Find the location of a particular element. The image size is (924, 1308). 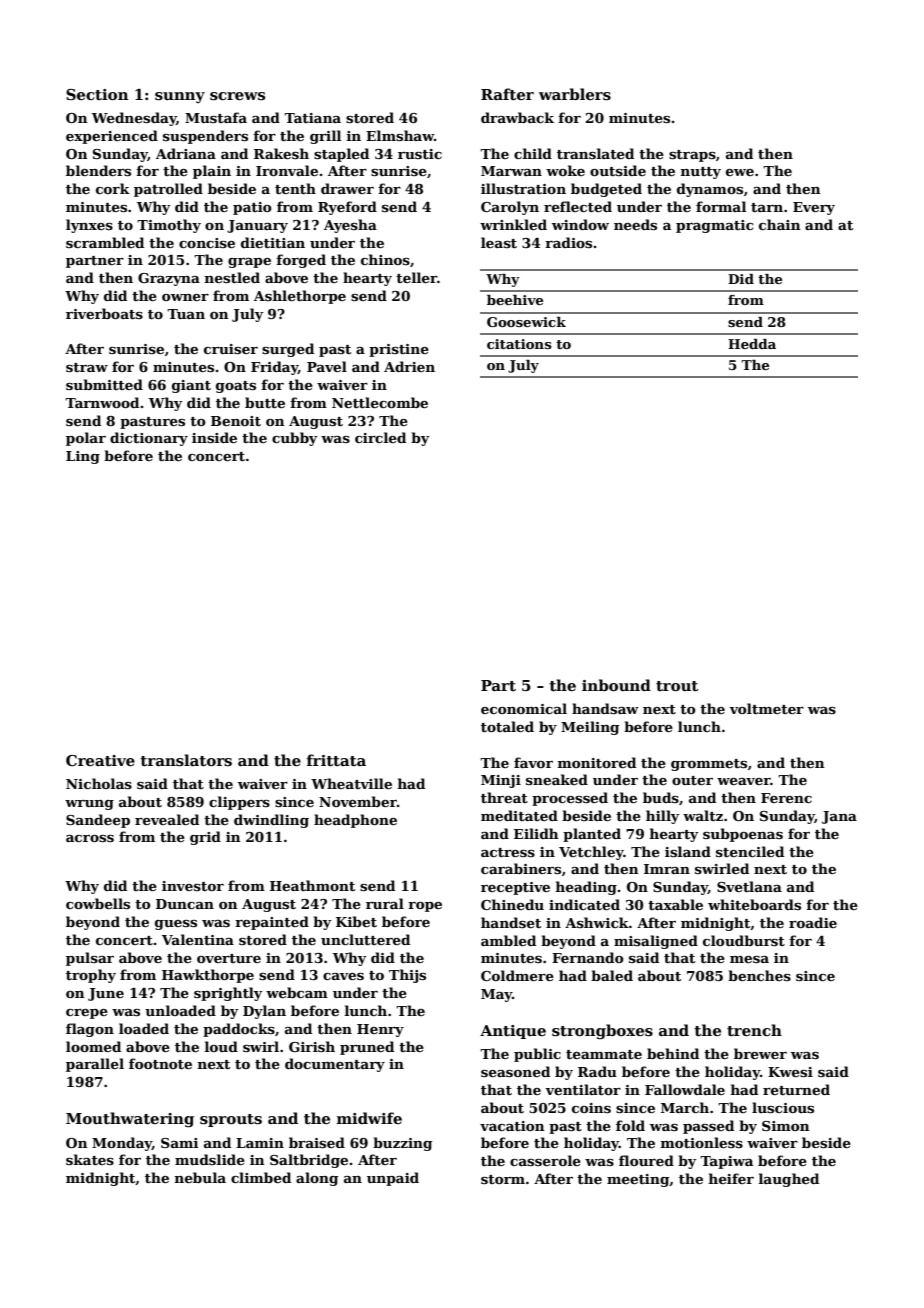

Creative is located at coordinates (100, 760).
